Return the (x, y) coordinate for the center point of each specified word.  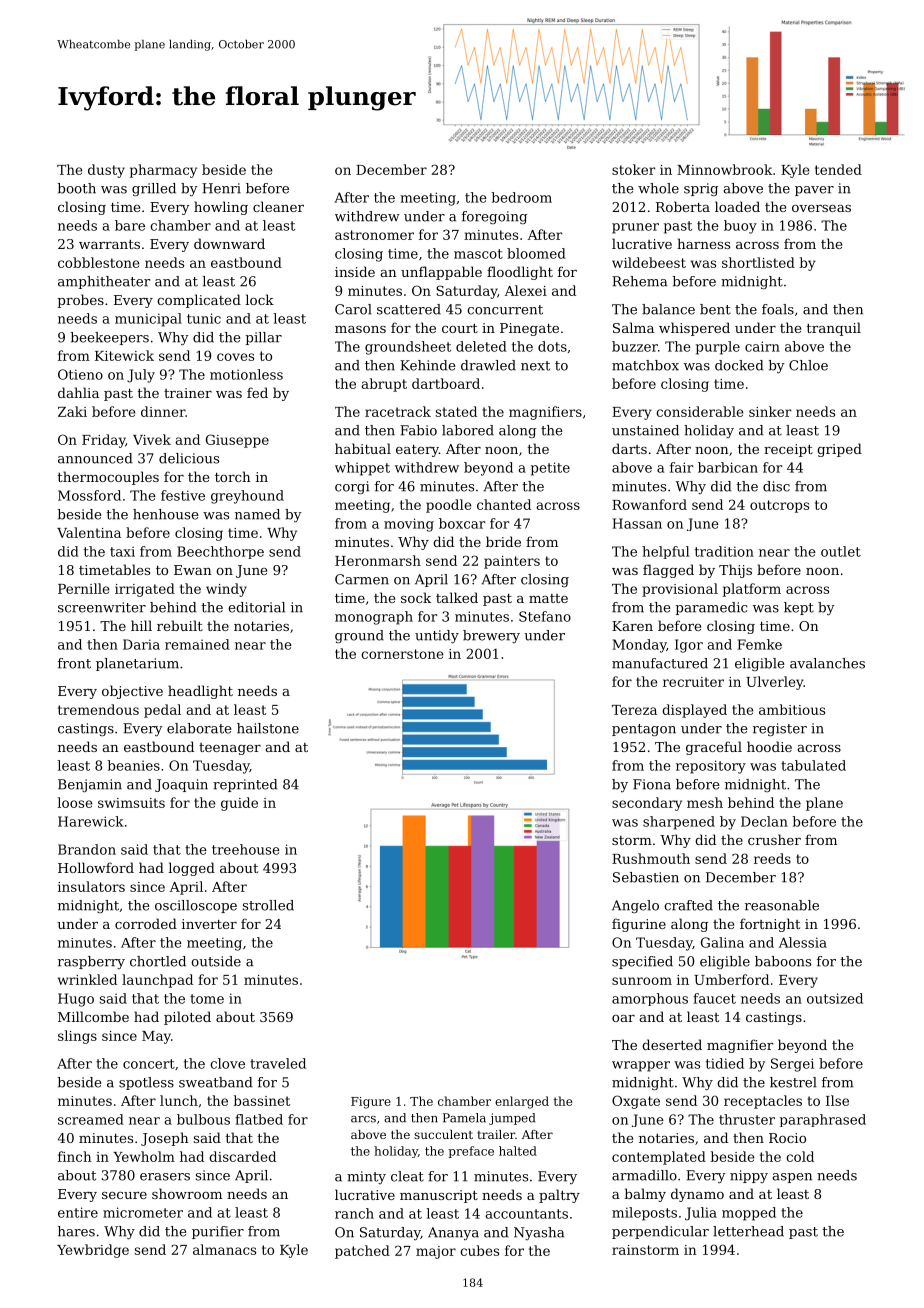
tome (207, 999)
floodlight (520, 273)
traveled (278, 1063)
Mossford (89, 495)
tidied (725, 1063)
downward (229, 243)
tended (838, 169)
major (436, 1252)
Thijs (735, 571)
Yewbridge (93, 1251)
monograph (374, 618)
